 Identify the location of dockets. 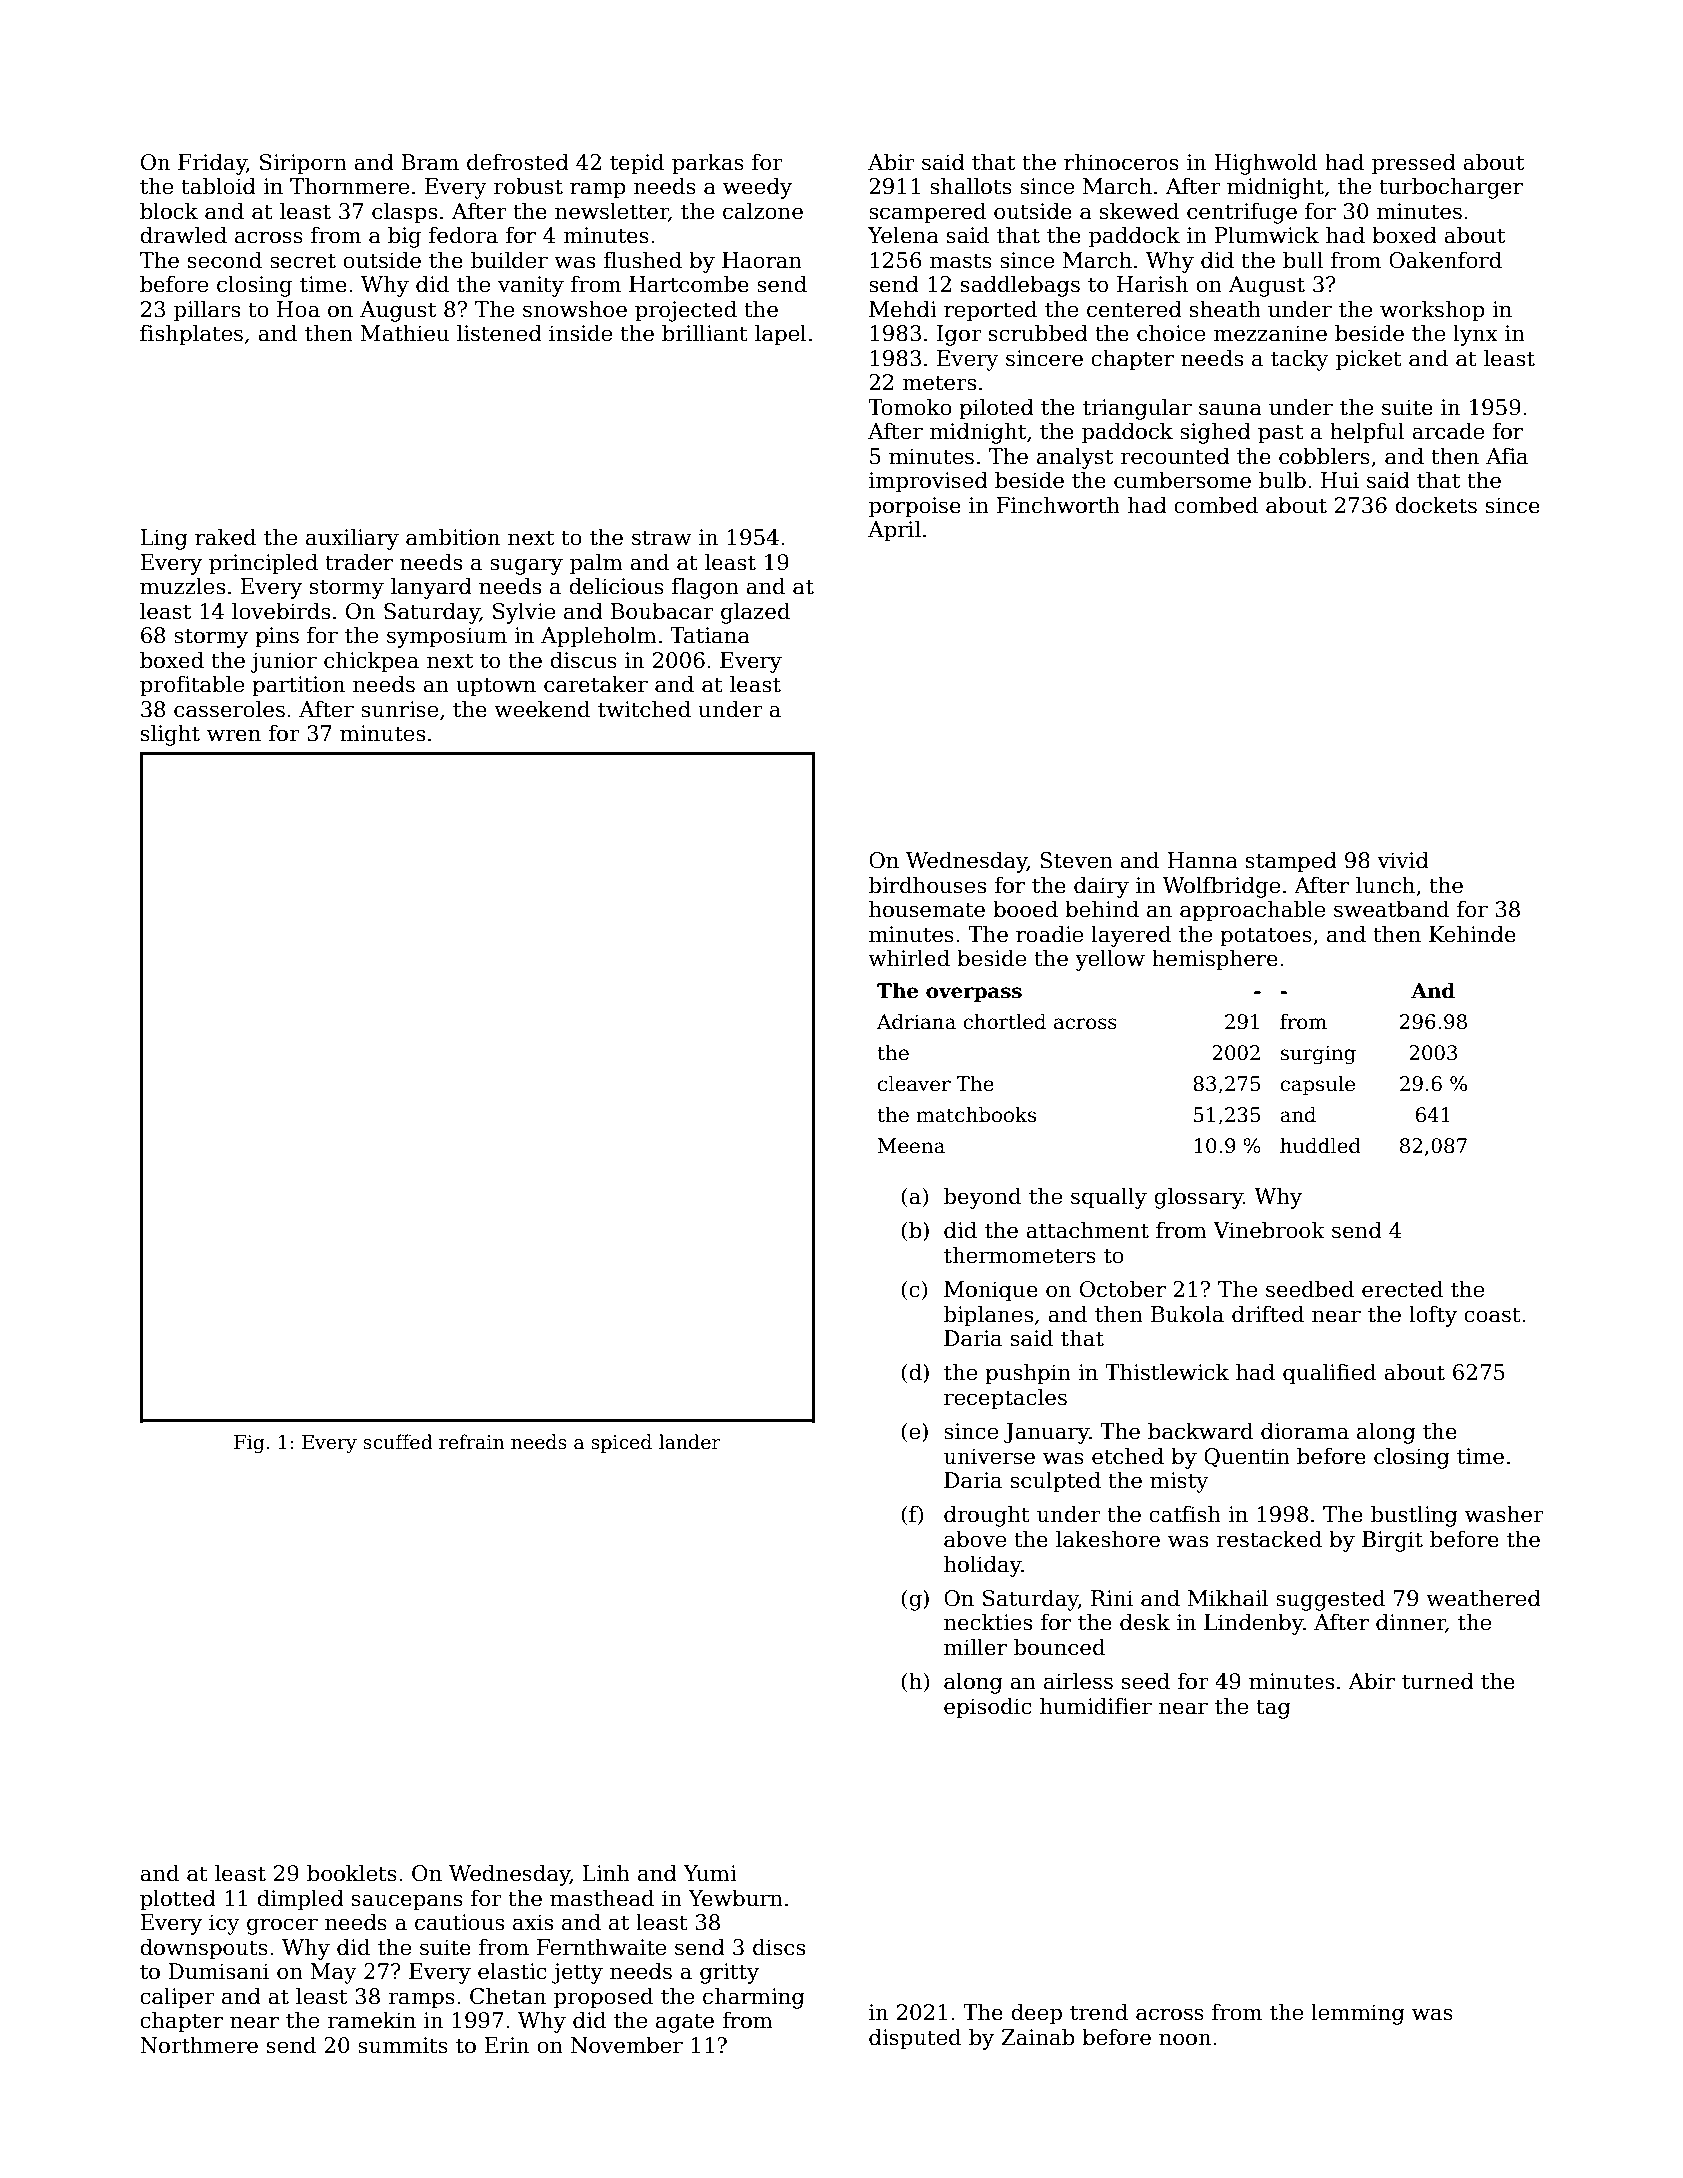
(1436, 505).
